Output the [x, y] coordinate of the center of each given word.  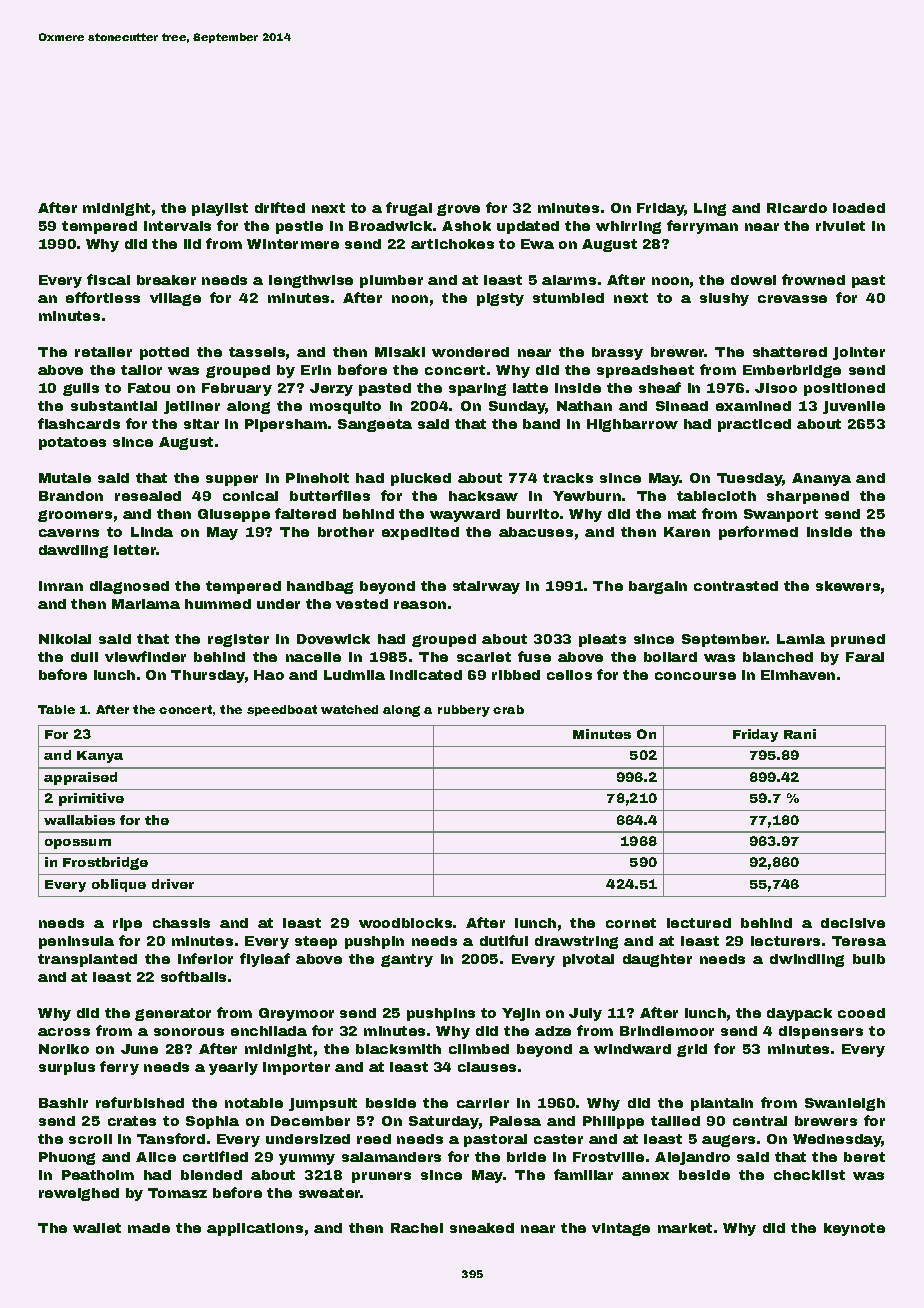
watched [349, 709]
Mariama [146, 604]
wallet [97, 1228]
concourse [695, 676]
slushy [724, 299]
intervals [177, 226]
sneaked [482, 1228]
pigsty [500, 299]
